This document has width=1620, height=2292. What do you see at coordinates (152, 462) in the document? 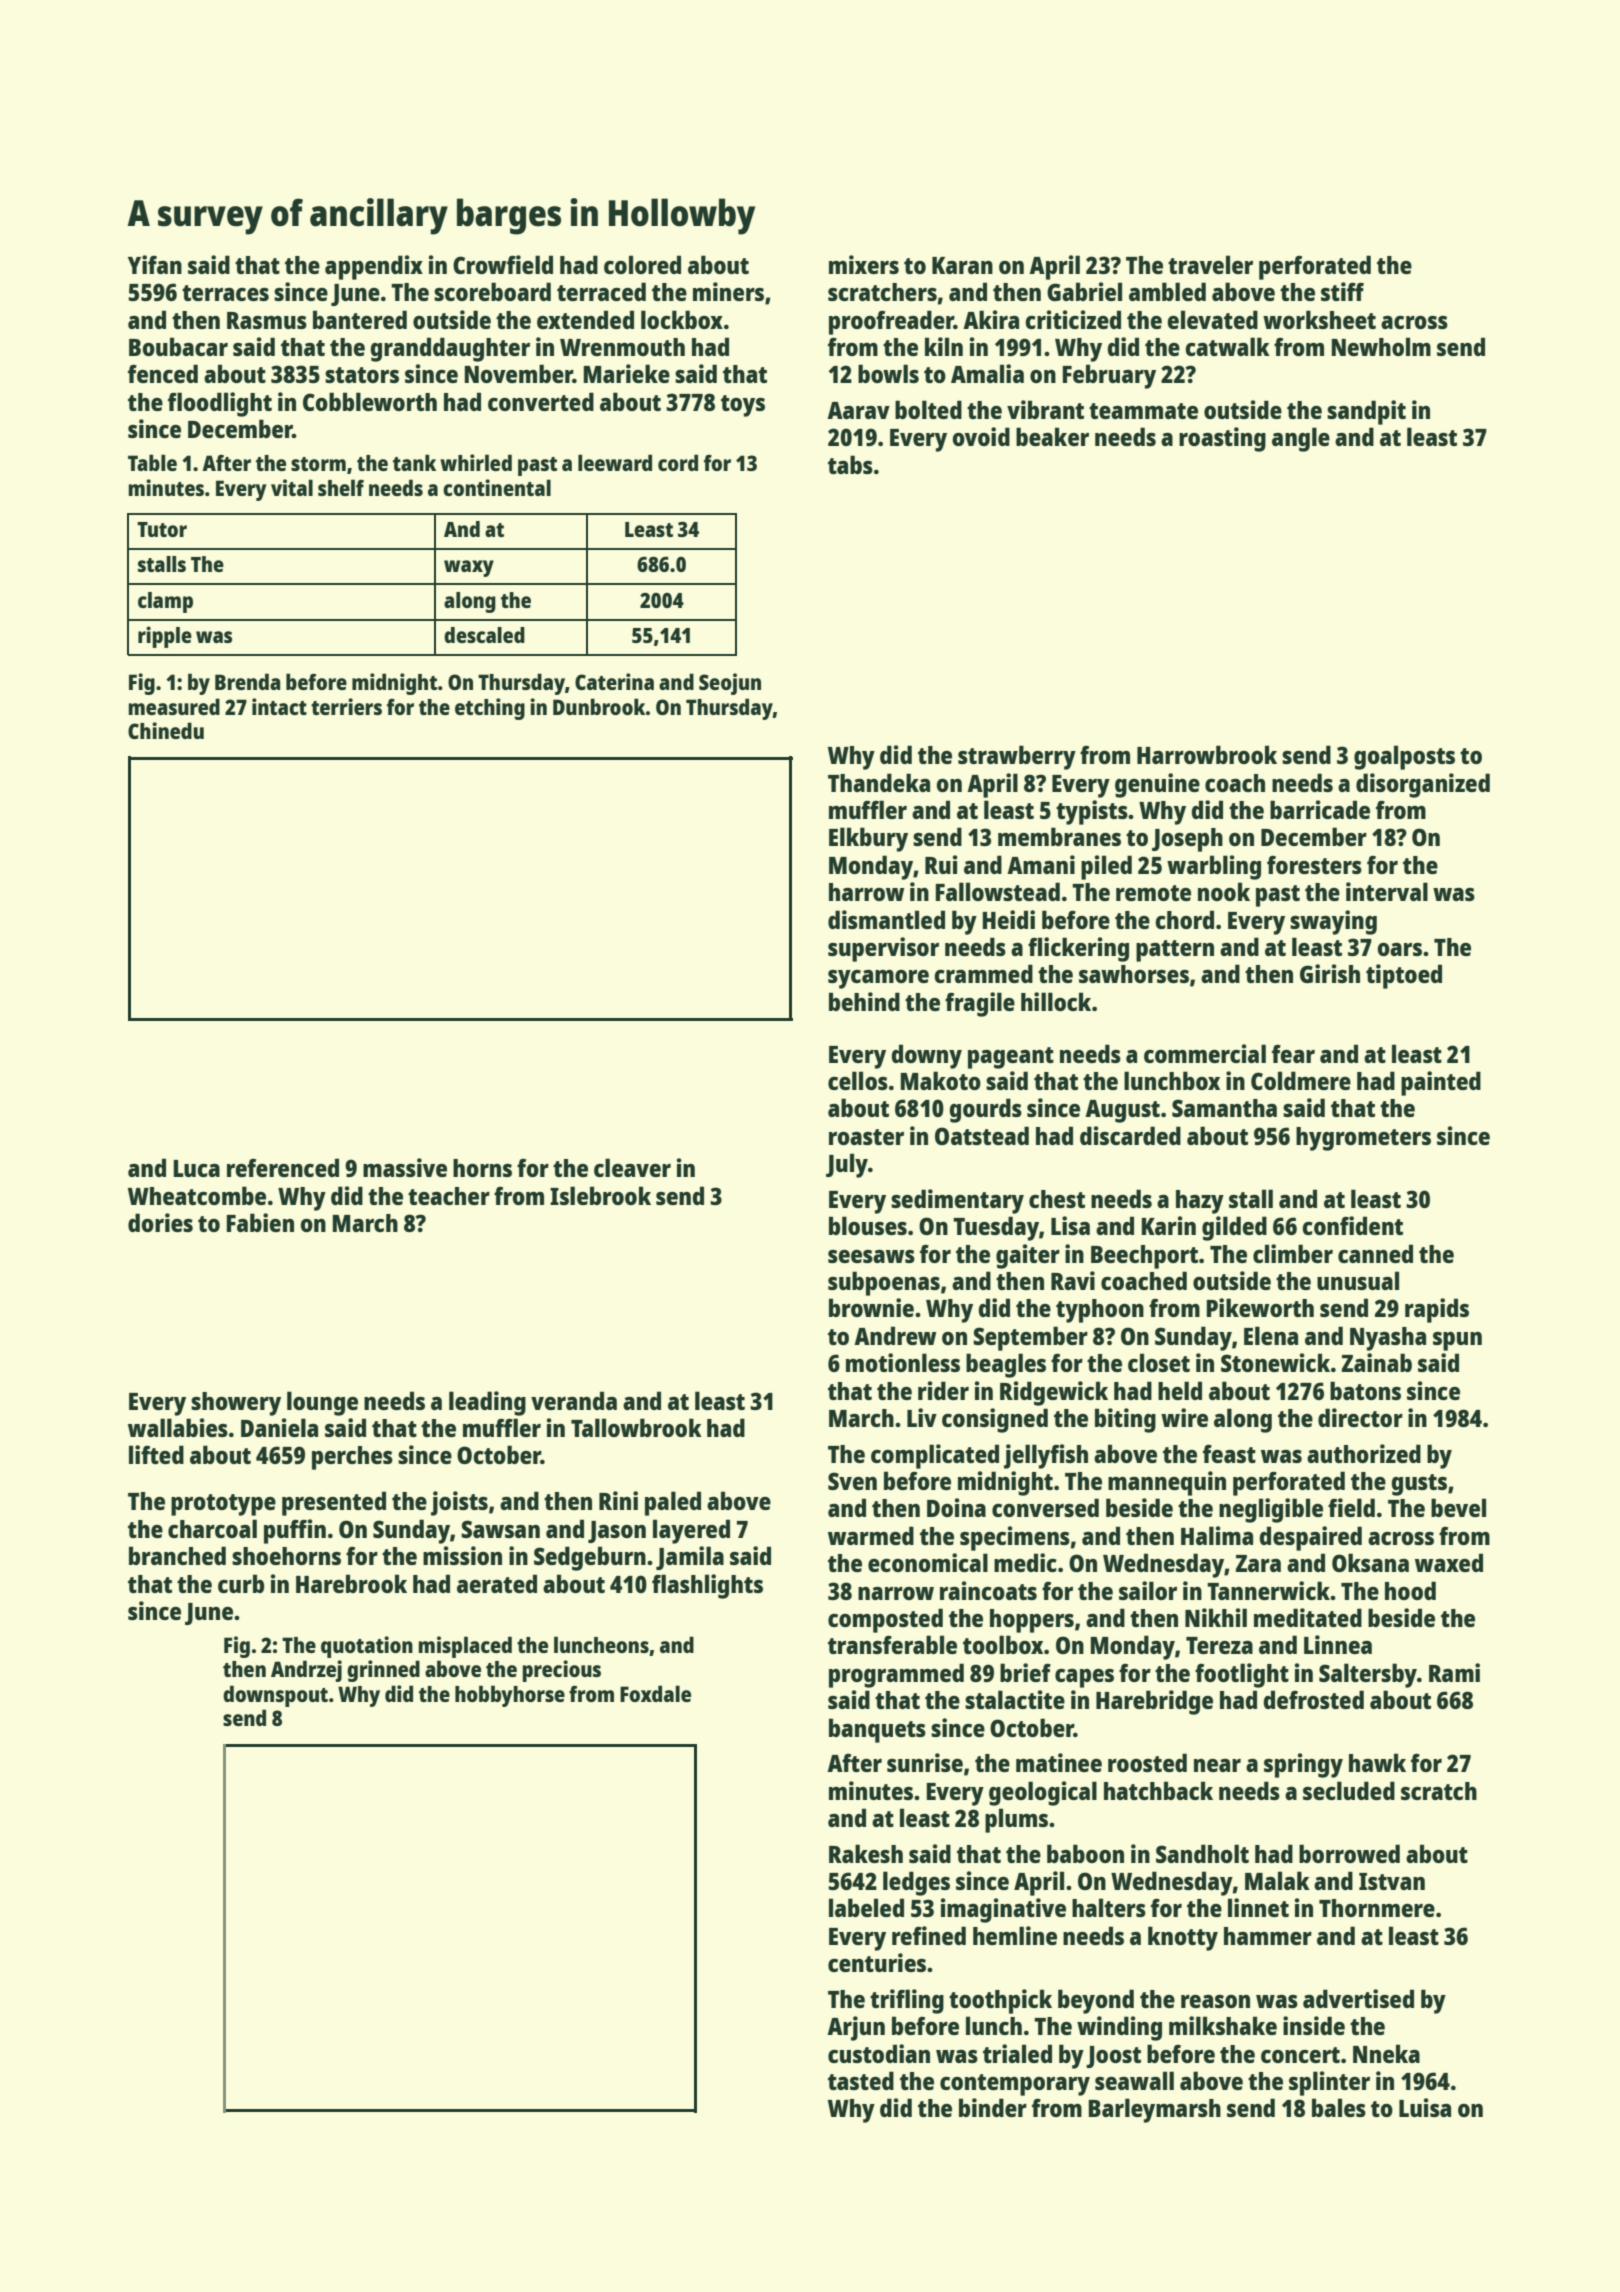
I see `Table` at bounding box center [152, 462].
